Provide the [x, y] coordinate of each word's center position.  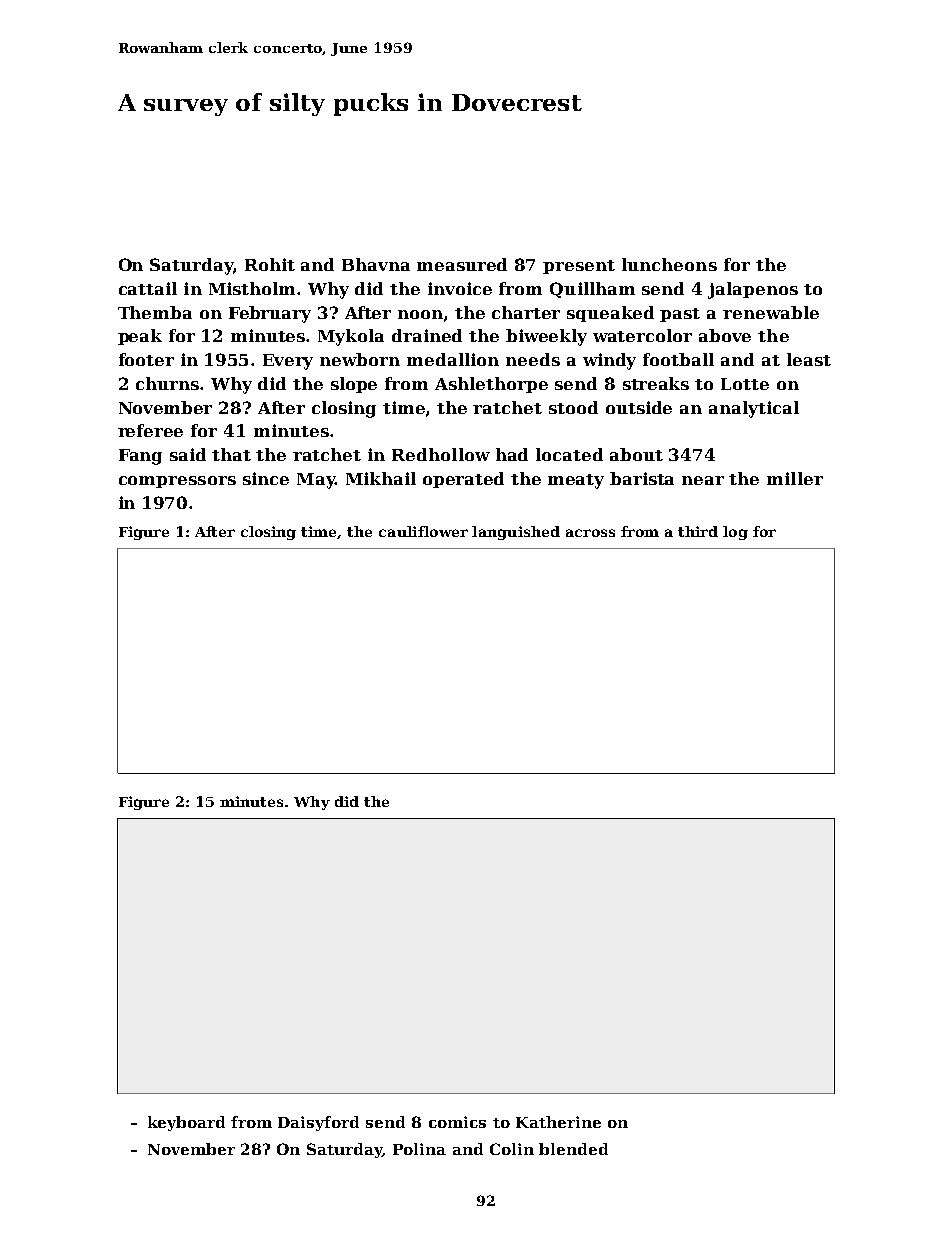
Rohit [270, 264]
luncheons [669, 264]
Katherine [558, 1122]
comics [457, 1122]
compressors [177, 482]
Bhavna [376, 264]
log [735, 533]
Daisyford [318, 1123]
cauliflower [423, 531]
